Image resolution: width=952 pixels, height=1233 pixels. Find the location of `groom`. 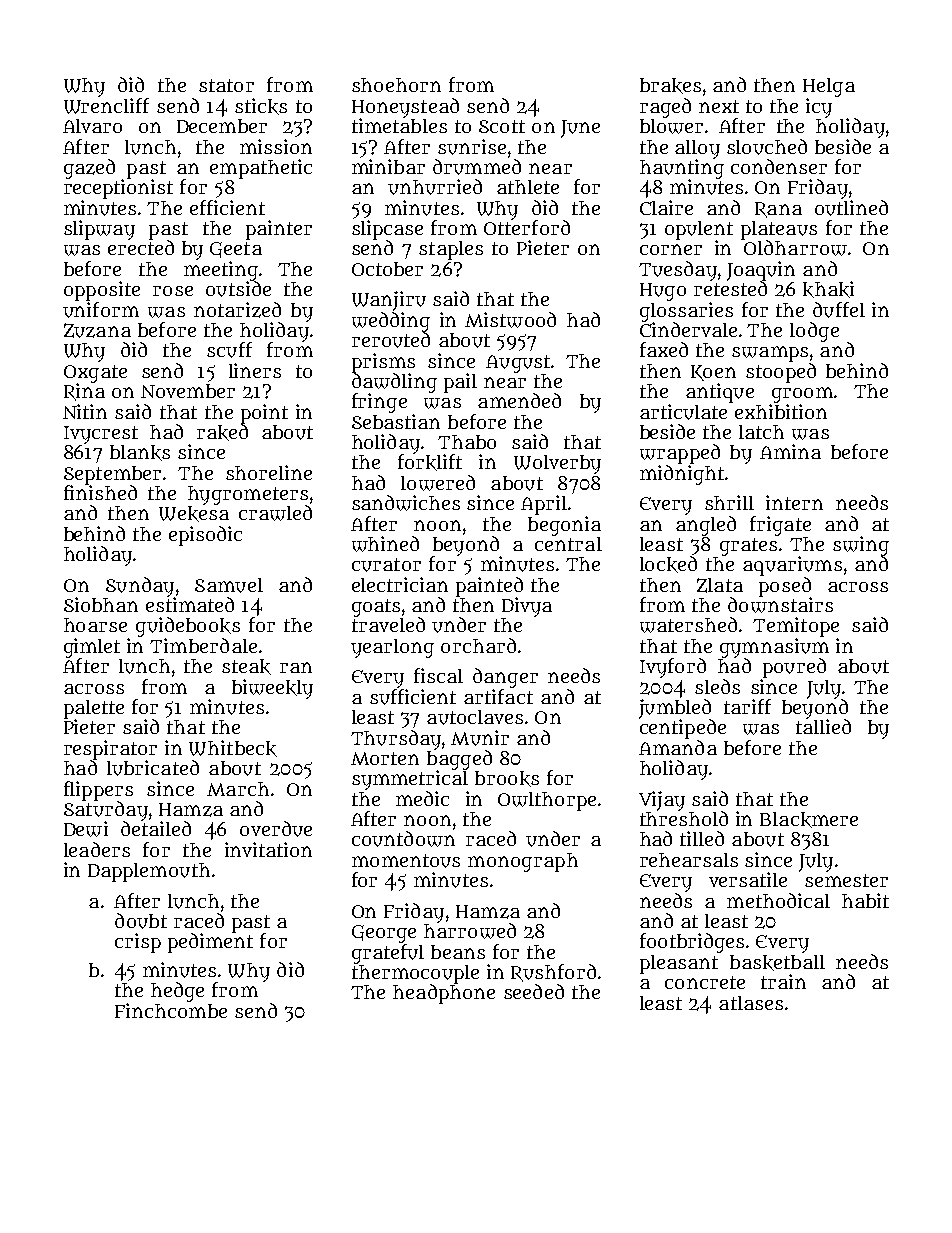

groom is located at coordinates (802, 395).
